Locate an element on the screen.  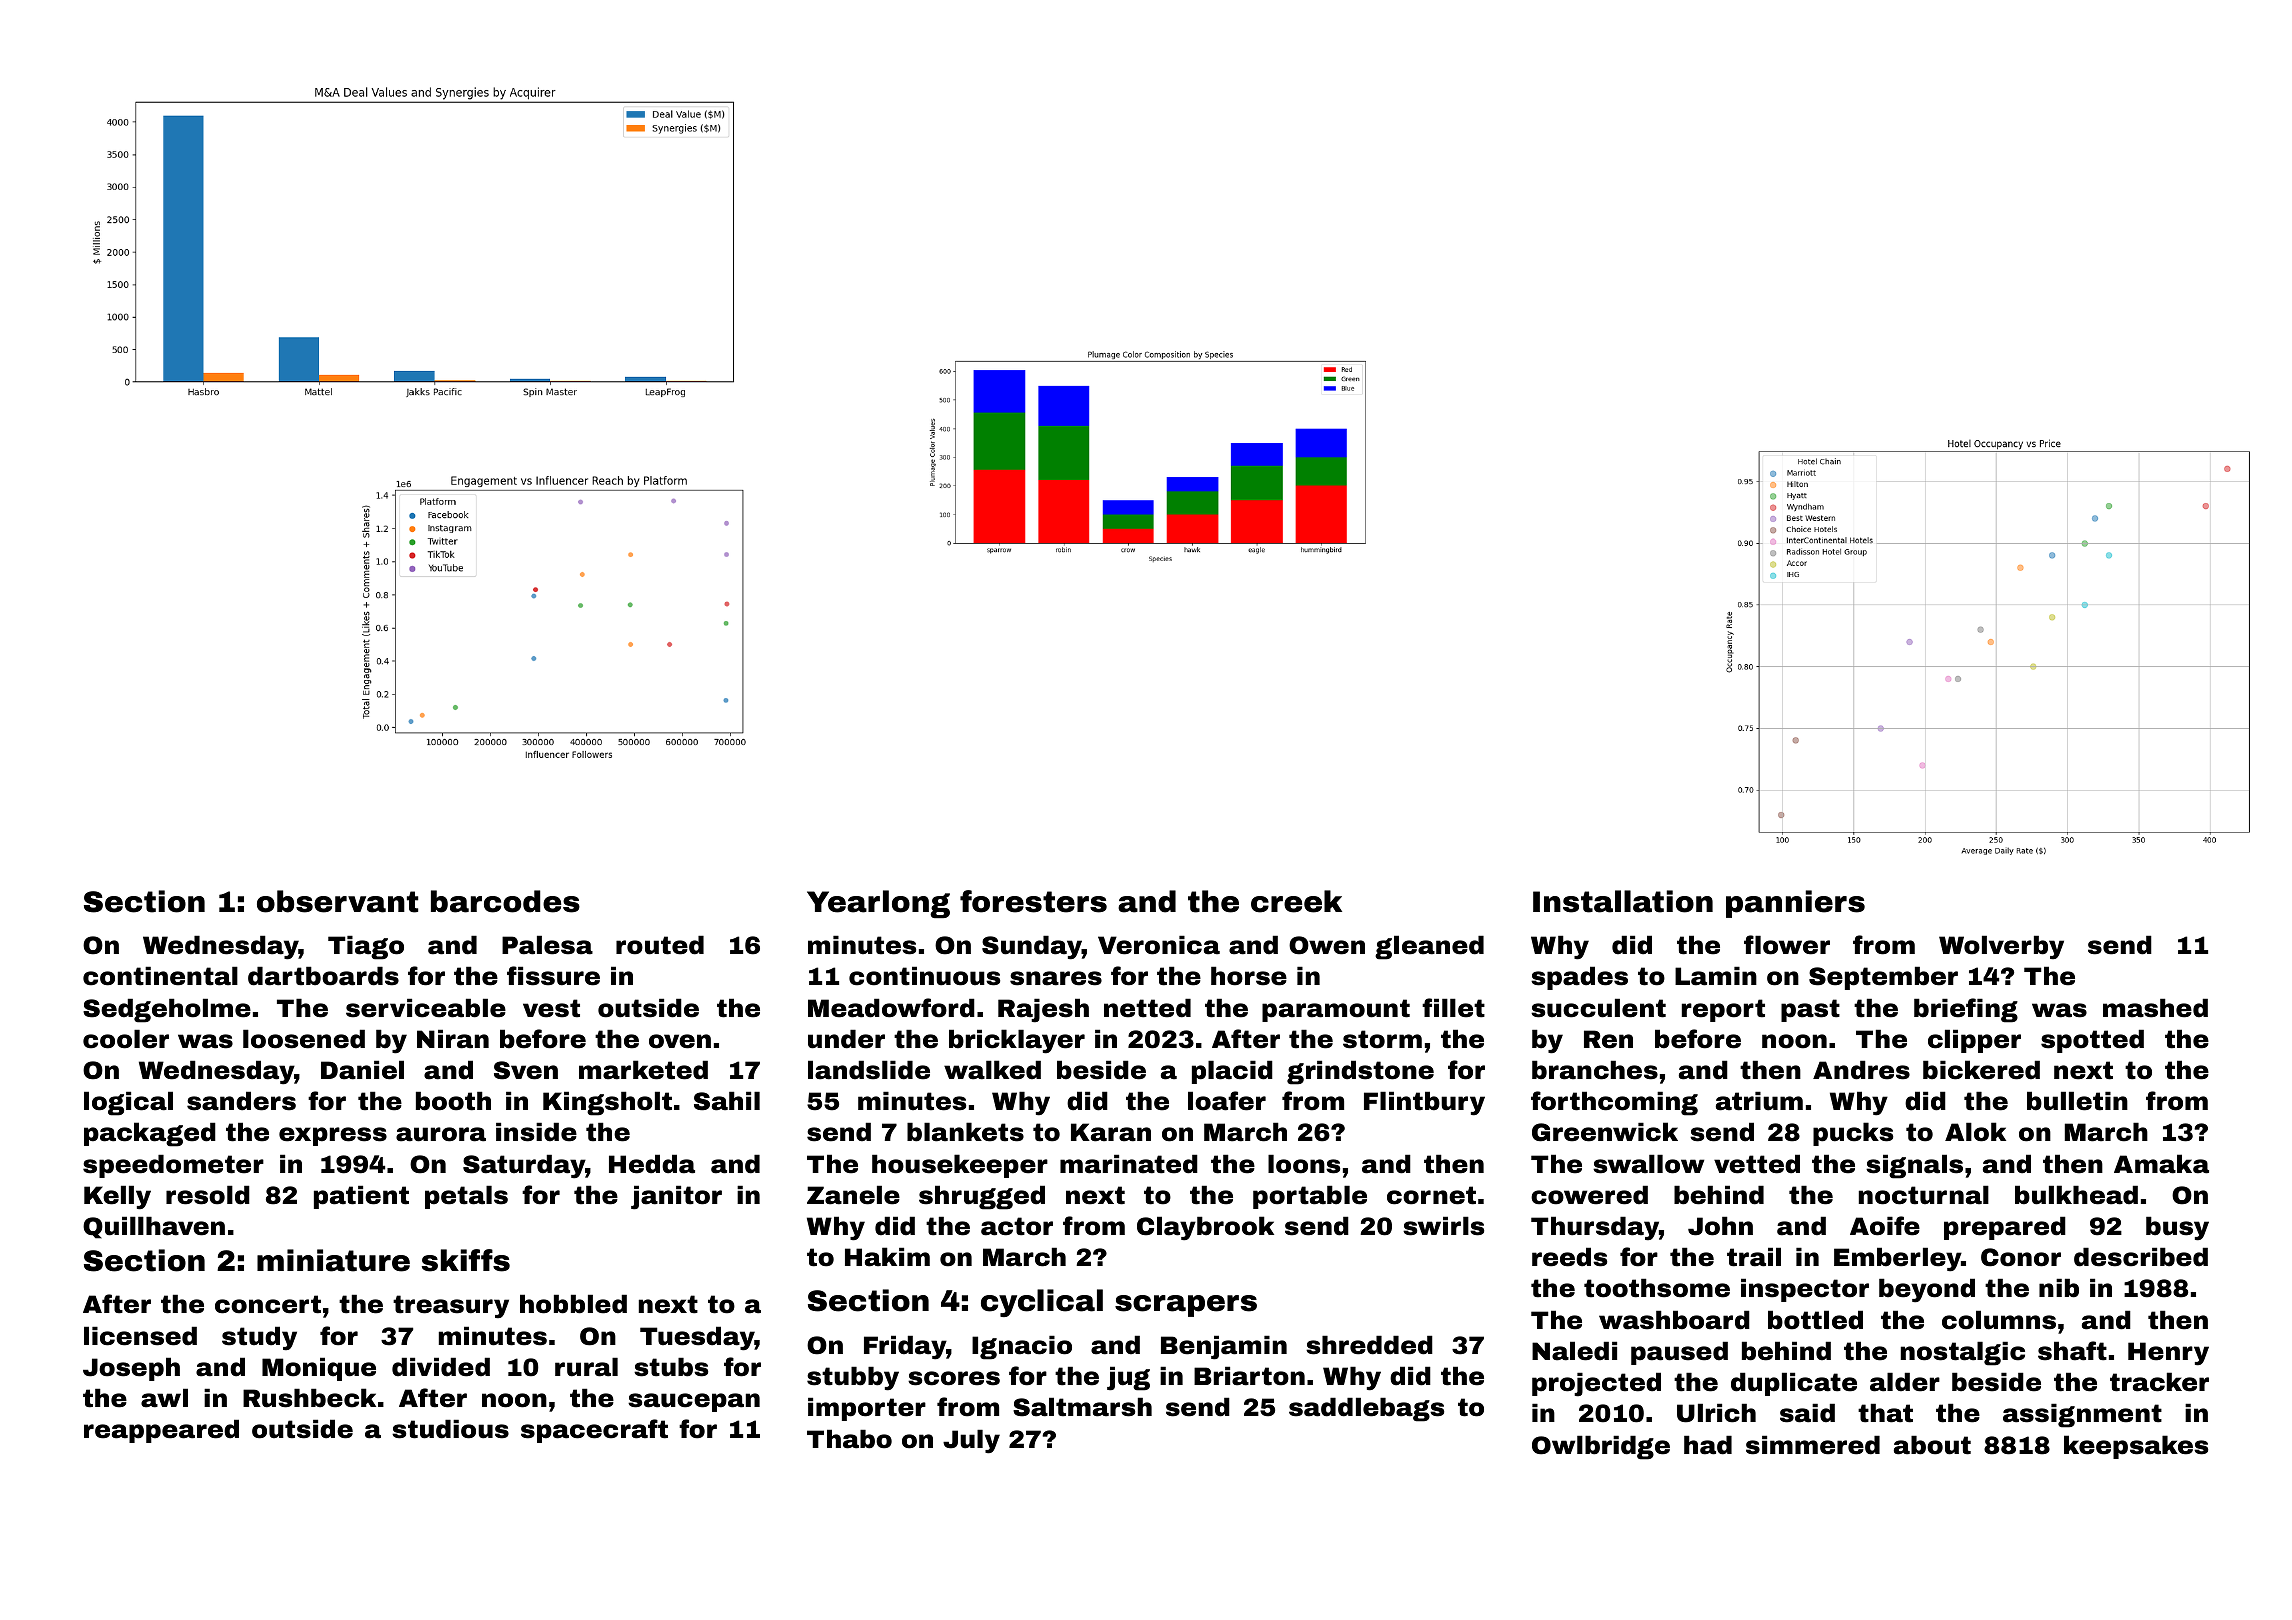
skiffs is located at coordinates (466, 1260).
